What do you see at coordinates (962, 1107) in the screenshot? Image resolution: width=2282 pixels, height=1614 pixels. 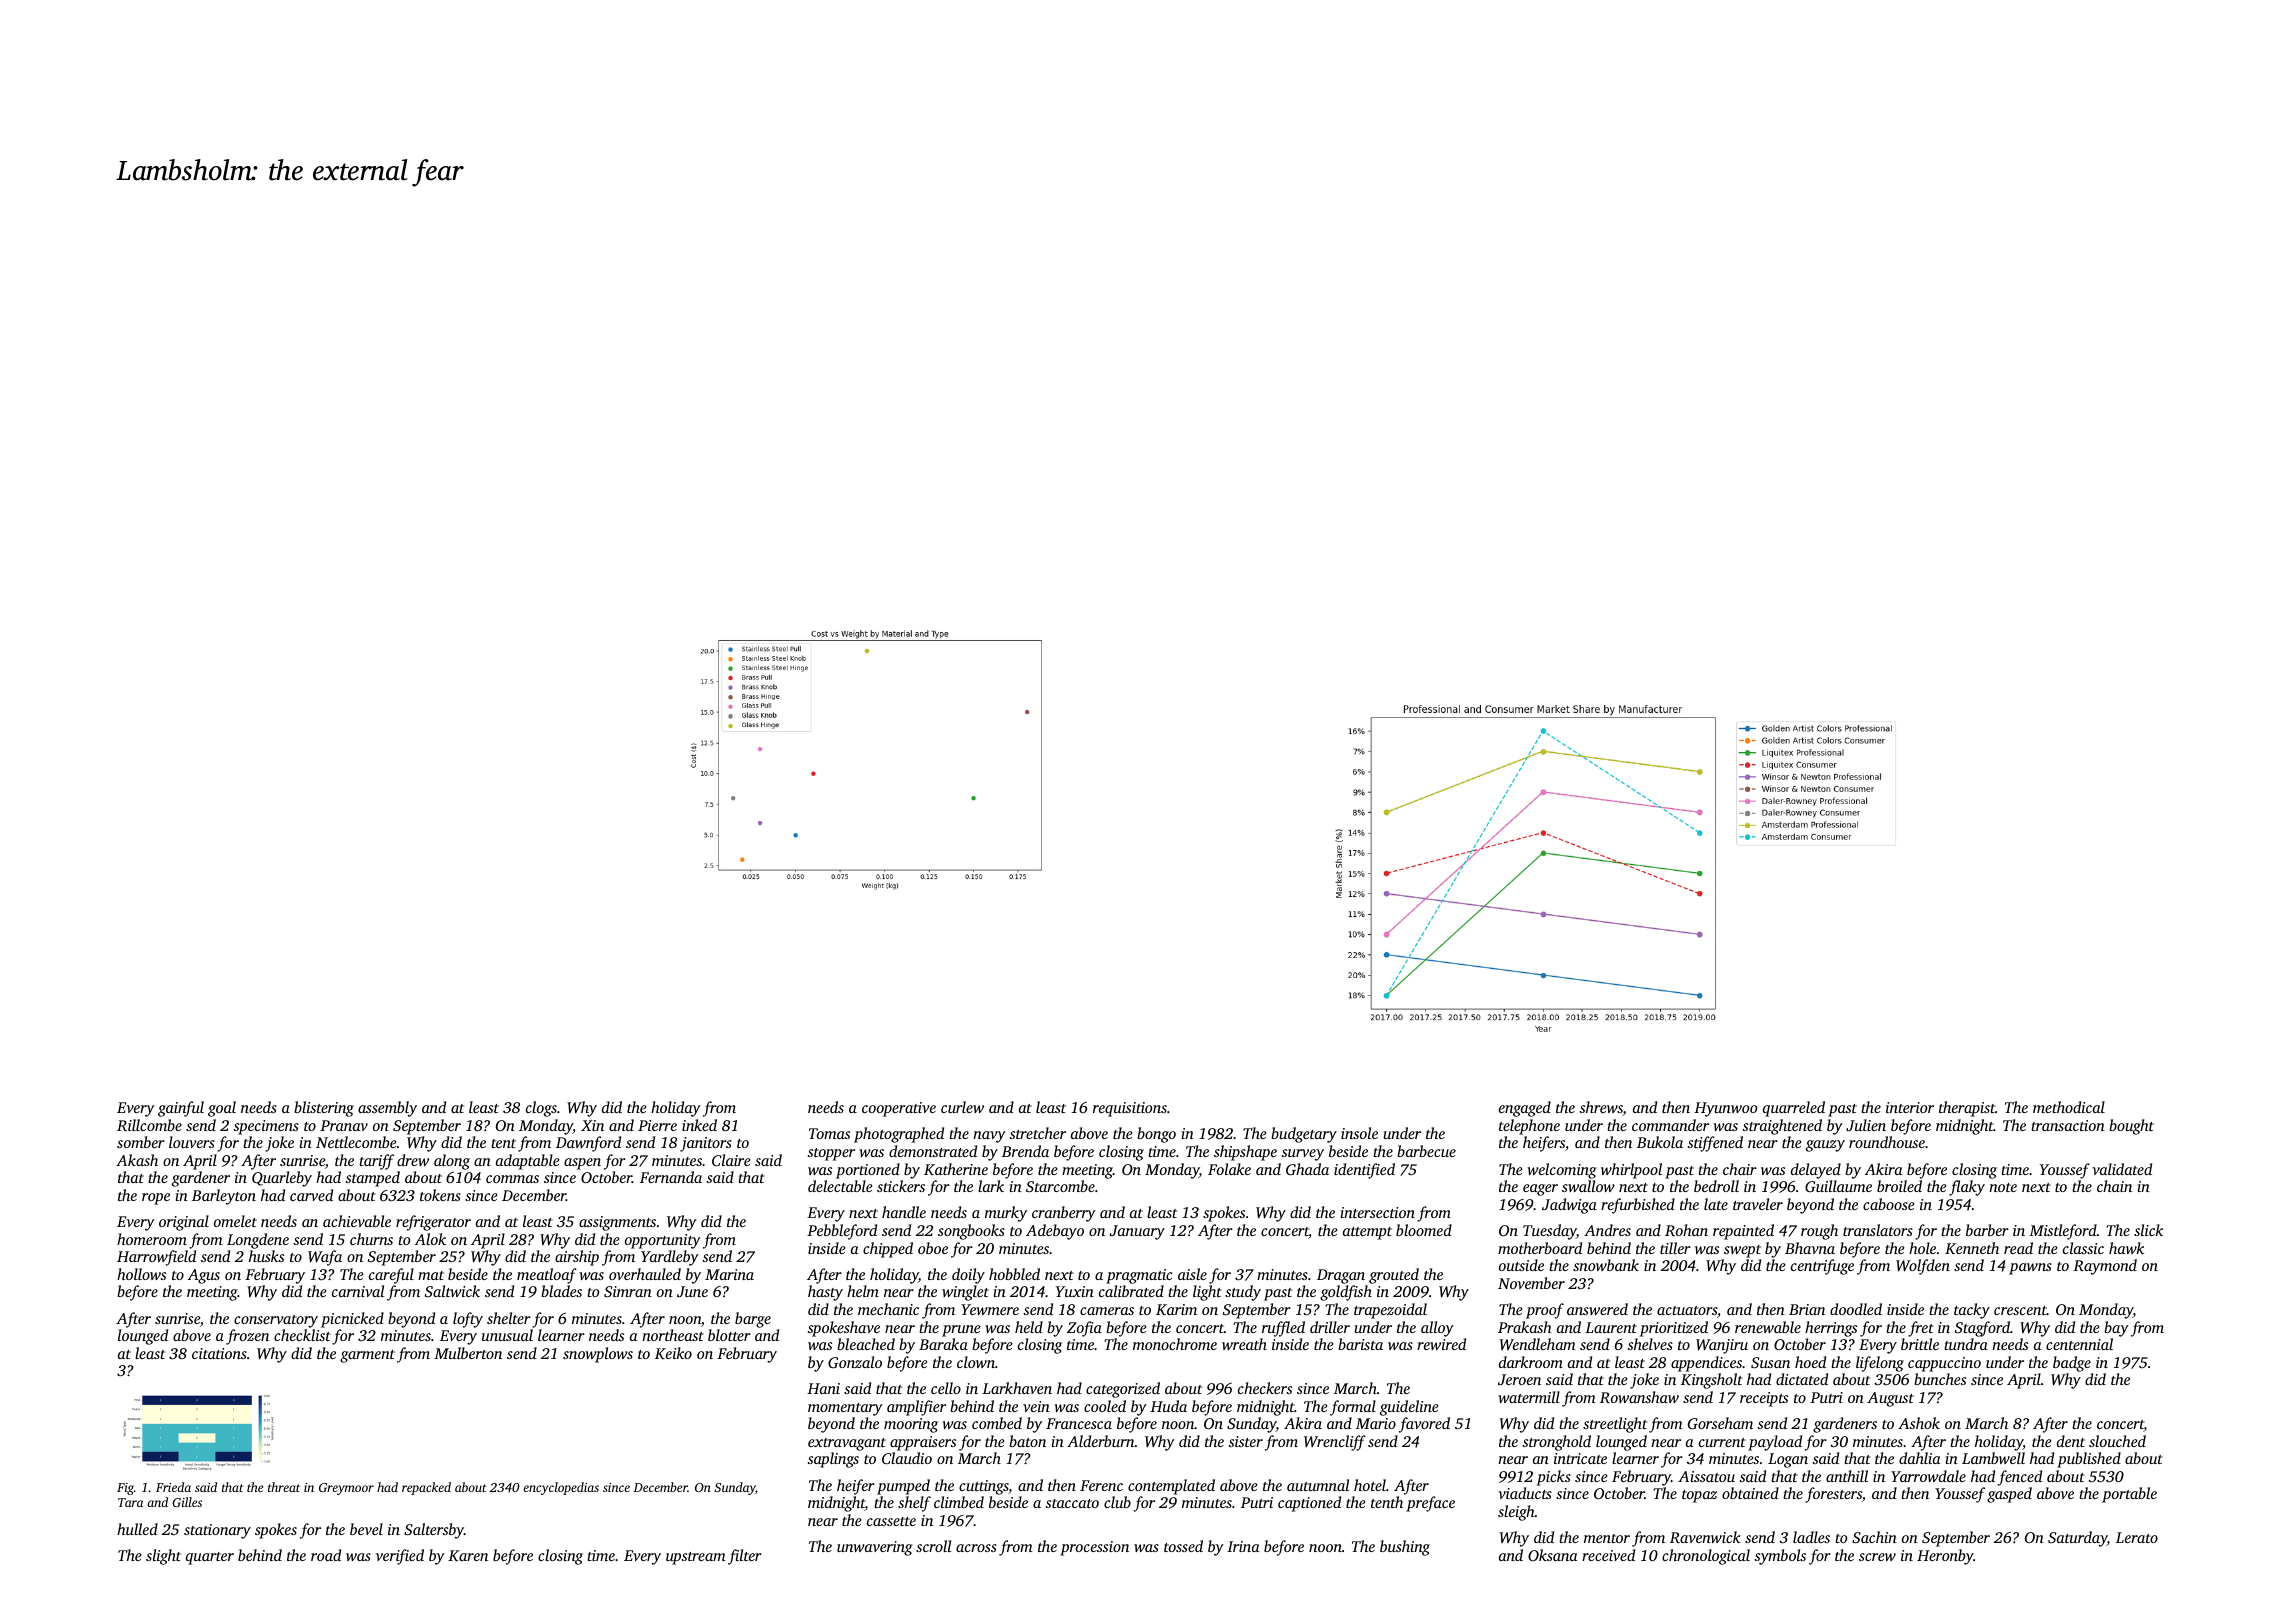 I see `curlew` at bounding box center [962, 1107].
